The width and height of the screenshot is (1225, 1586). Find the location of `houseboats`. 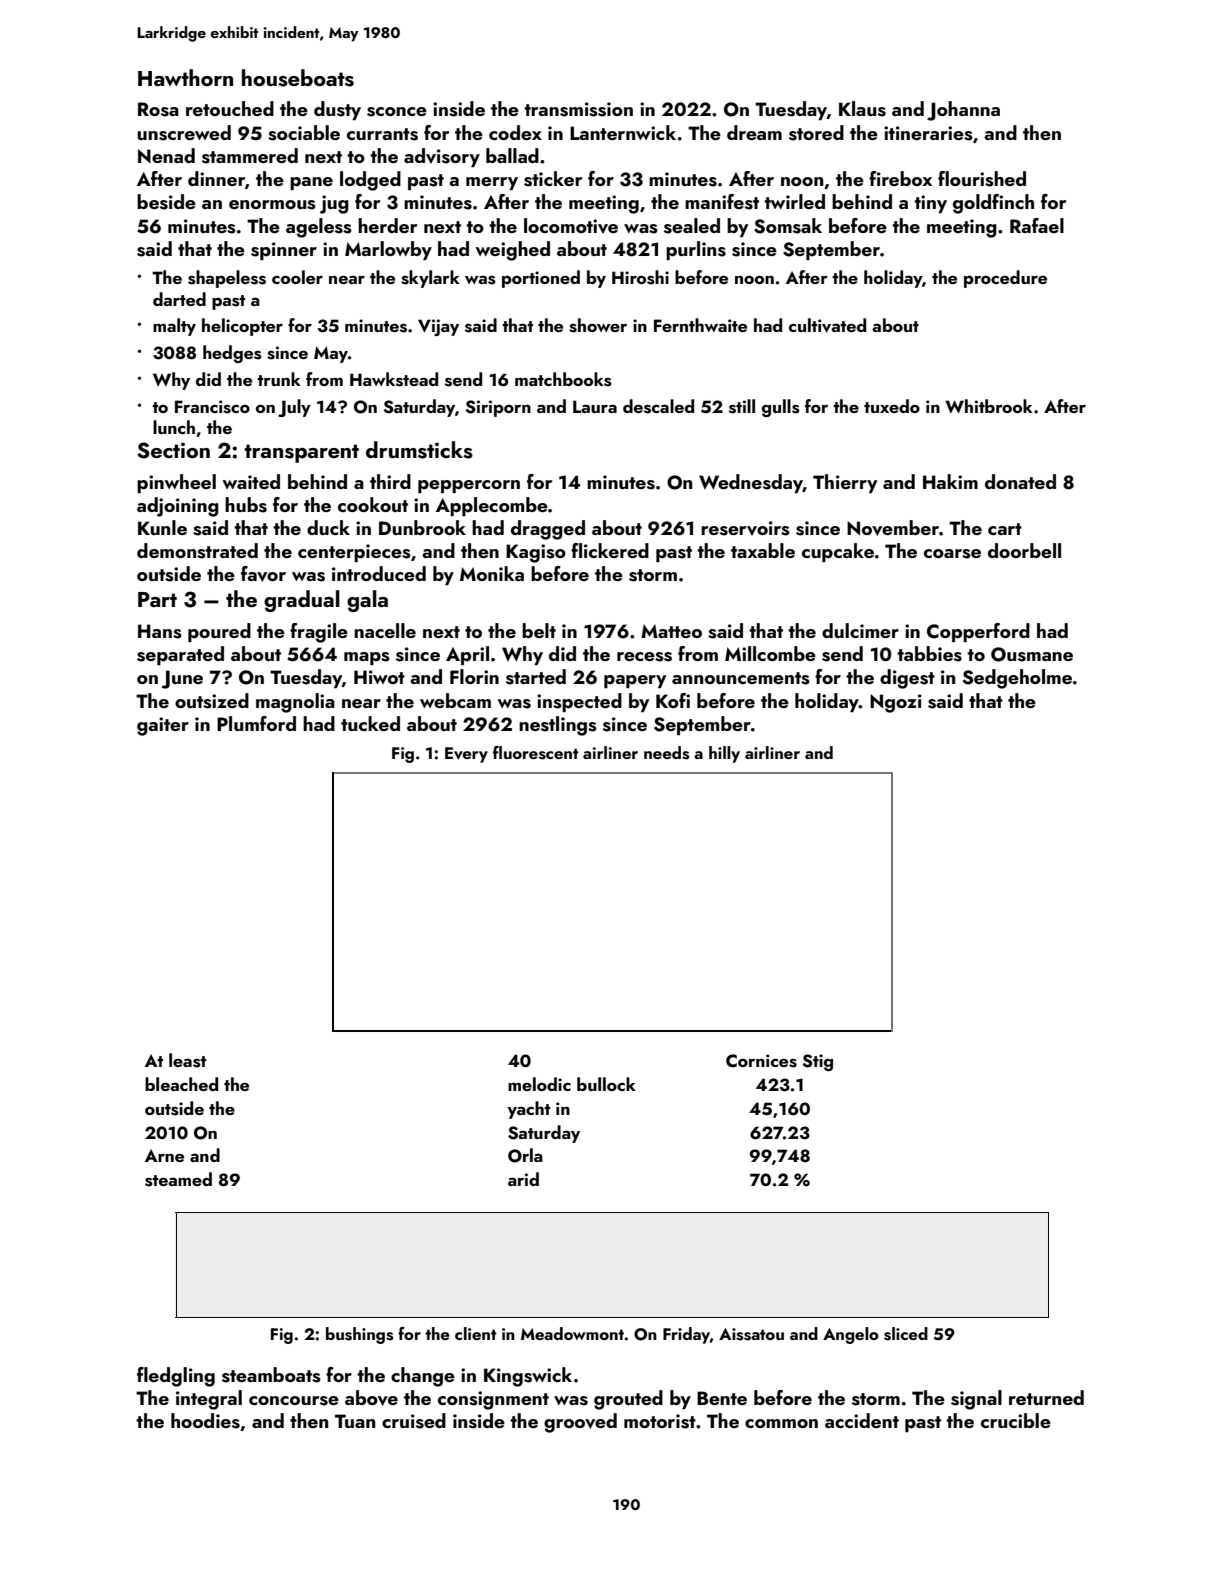

houseboats is located at coordinates (298, 78).
